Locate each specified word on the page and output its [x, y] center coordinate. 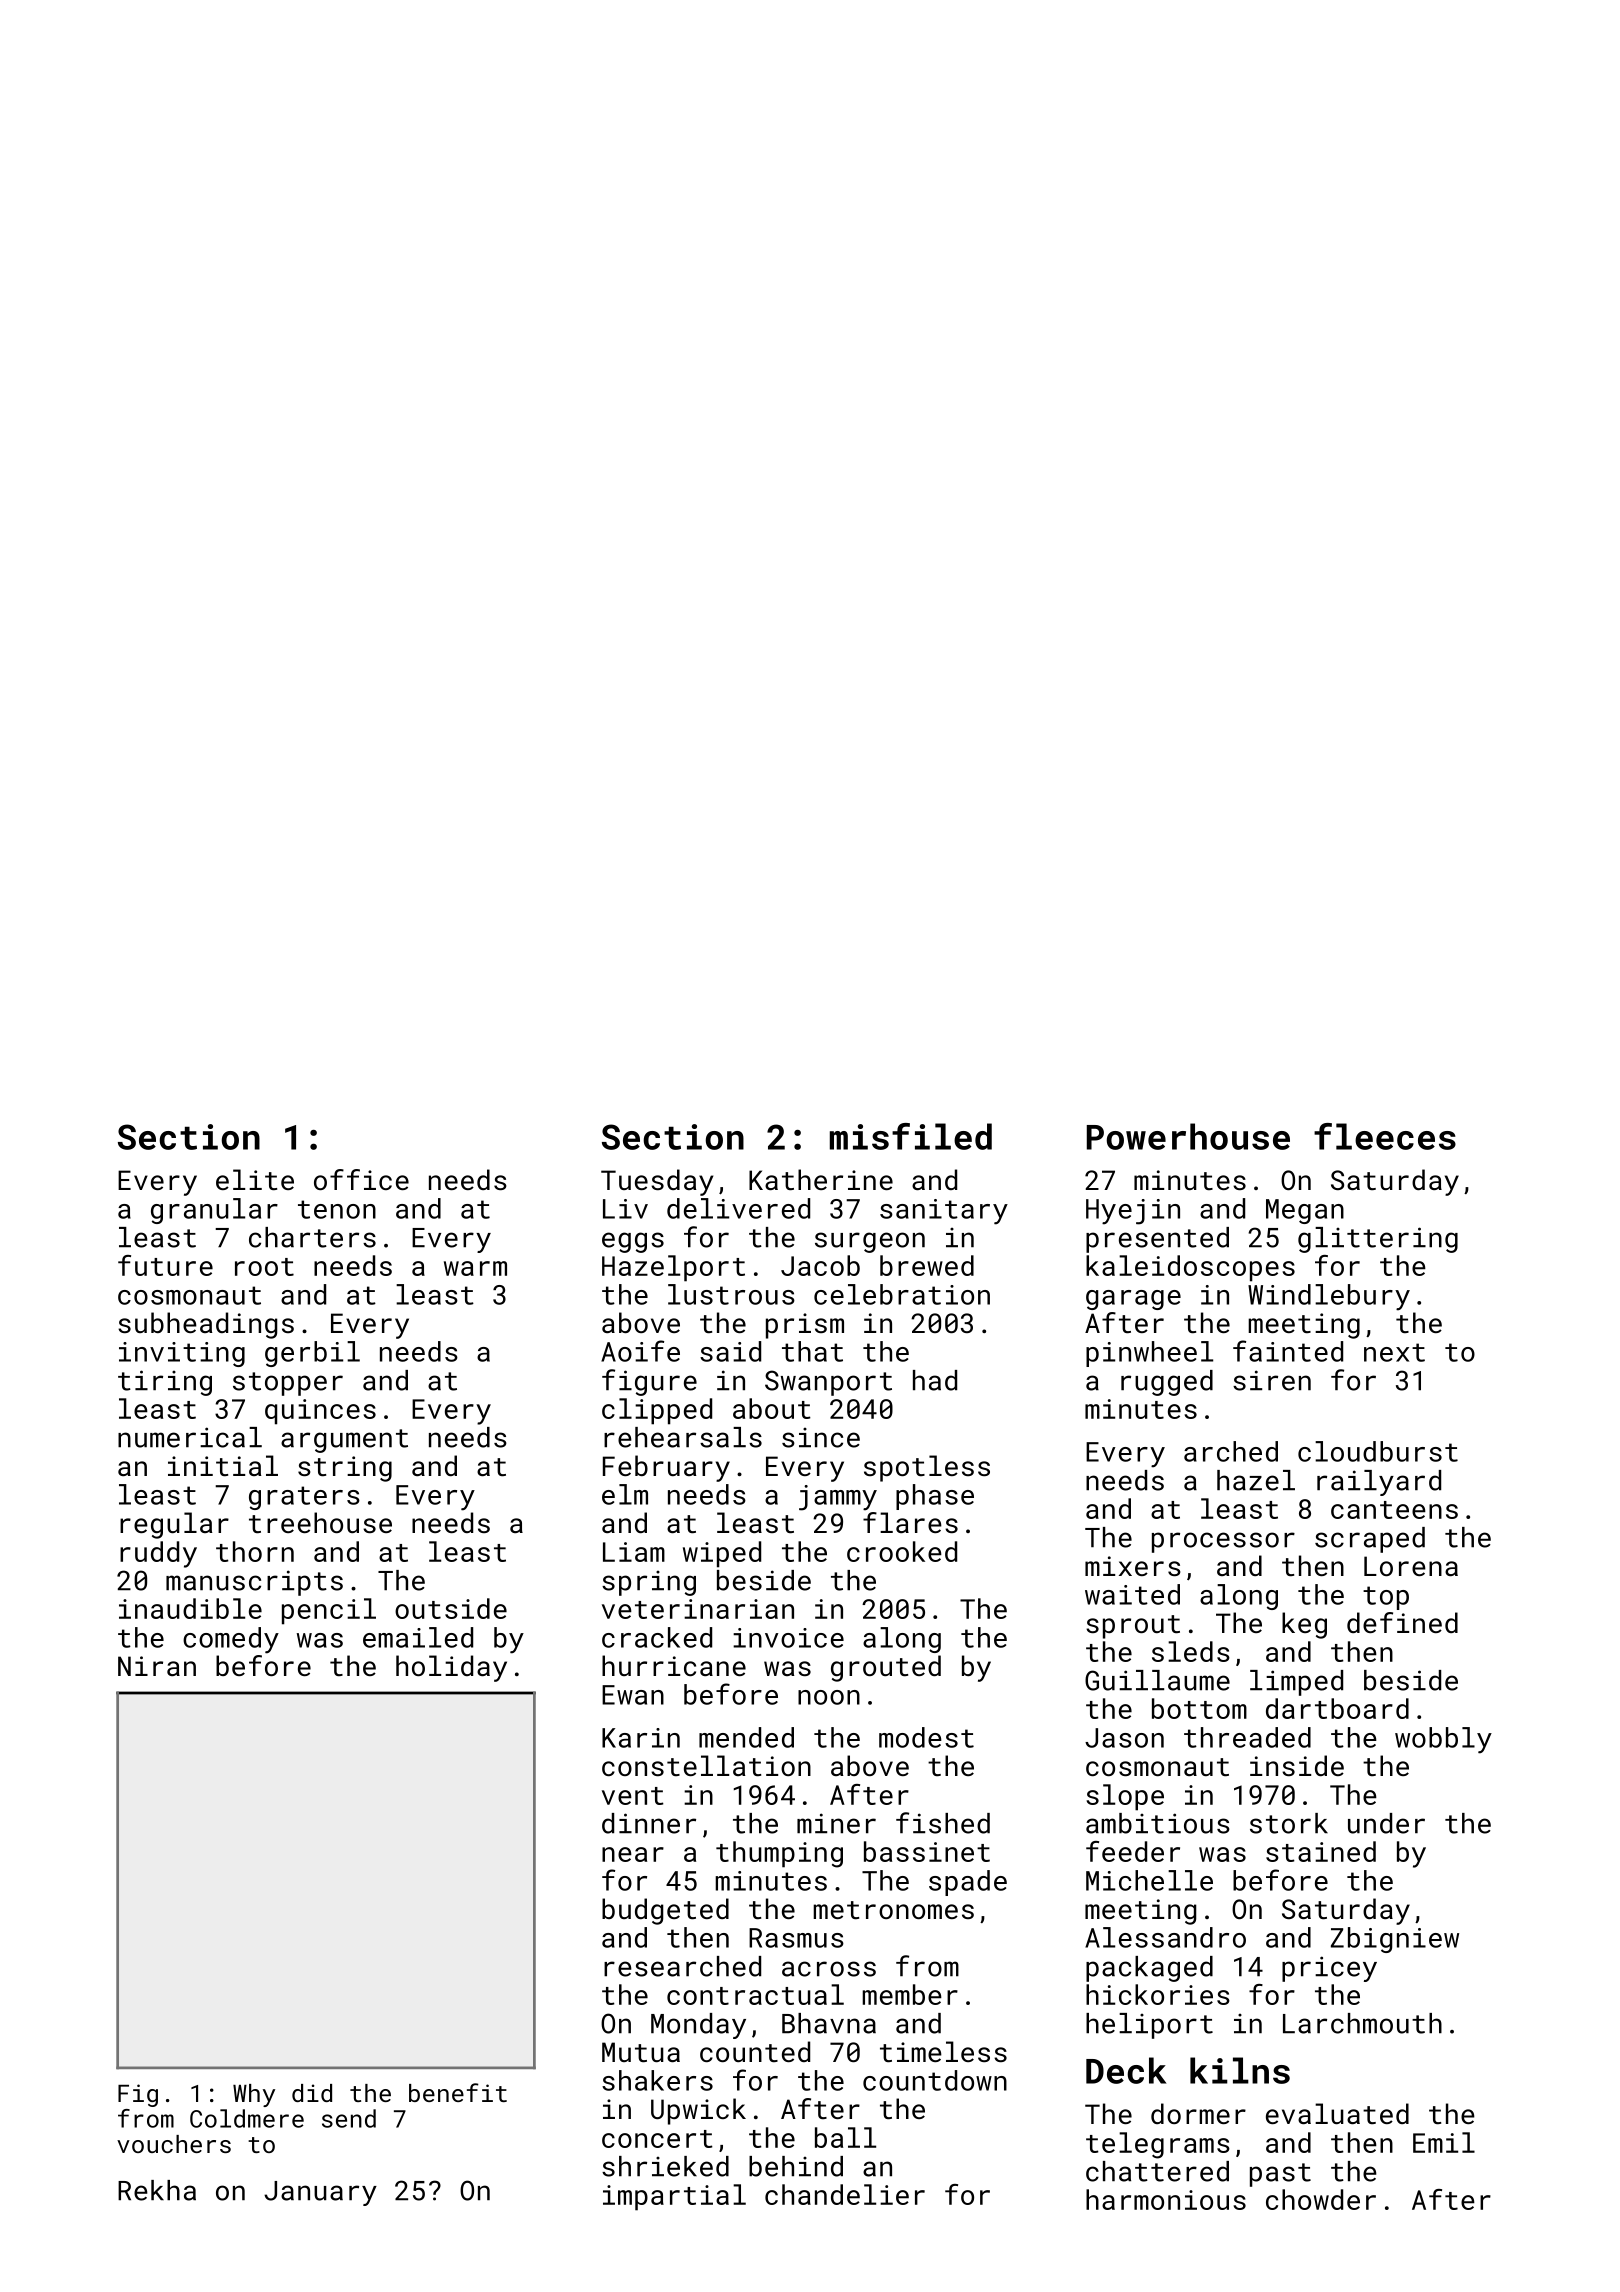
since [821, 1438]
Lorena [1411, 1566]
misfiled [911, 1136]
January [320, 2193]
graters [304, 1498]
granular [214, 1211]
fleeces [1385, 1136]
